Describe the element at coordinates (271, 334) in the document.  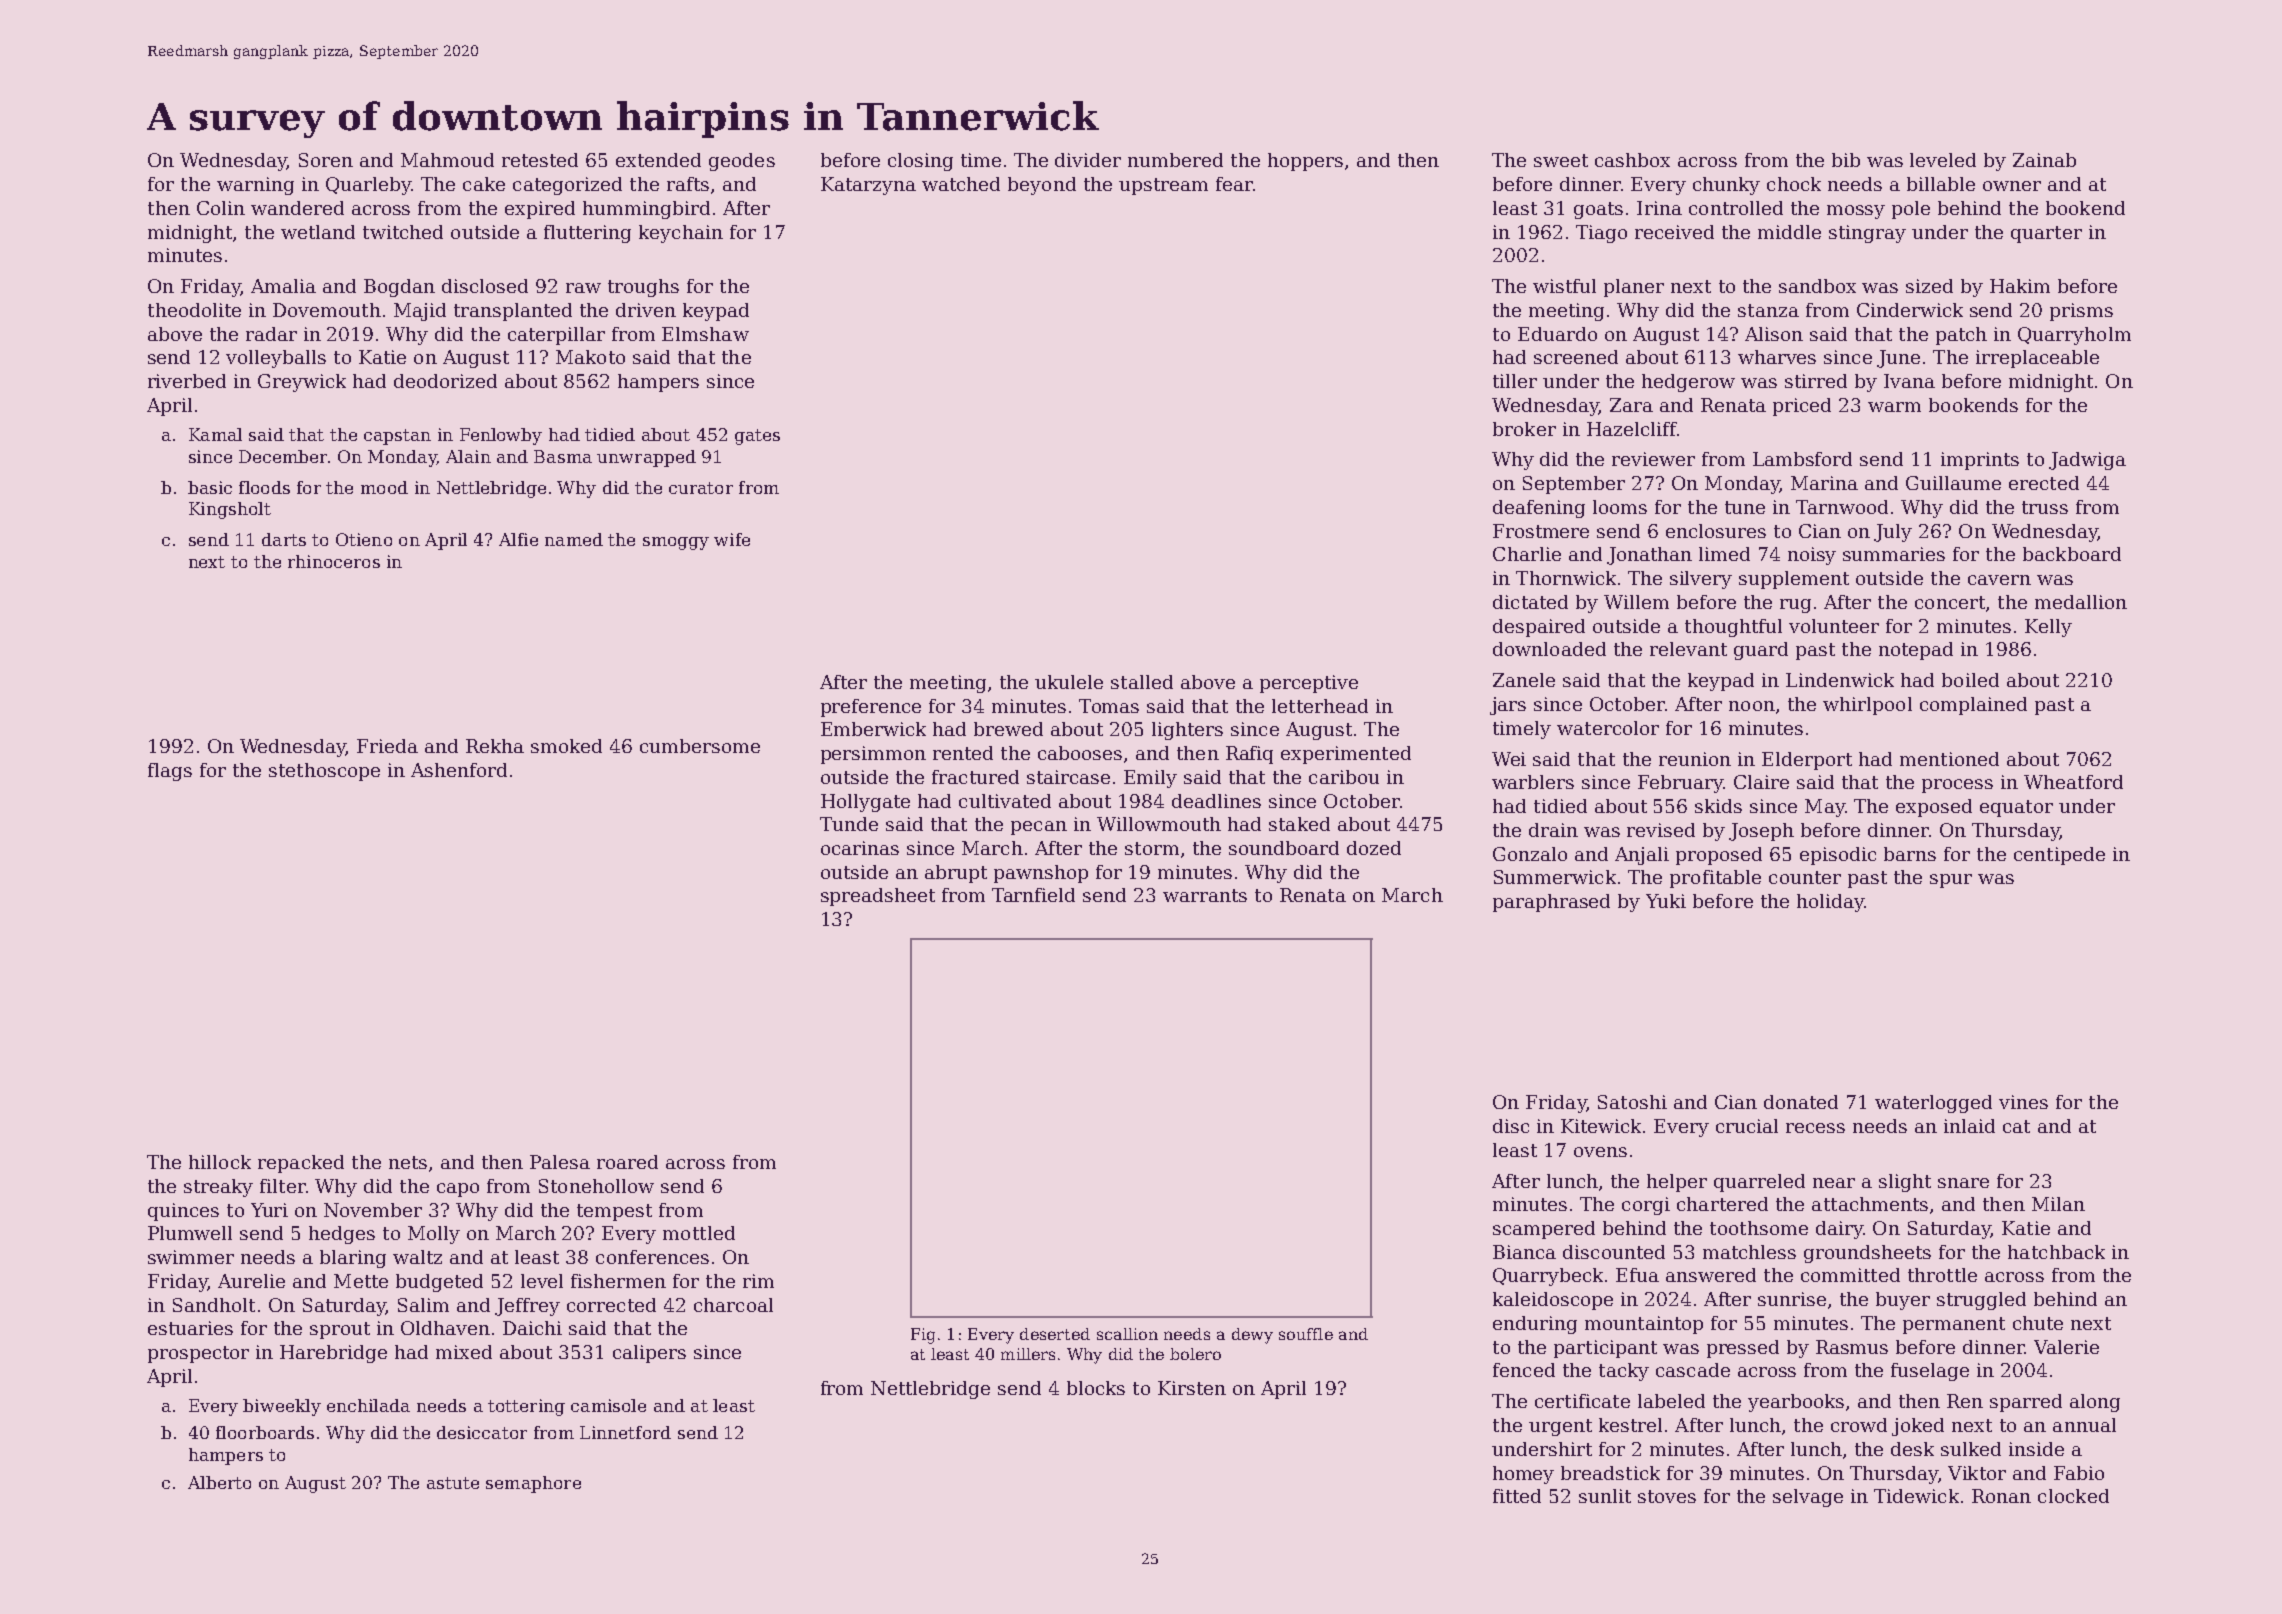
I see `radar` at that location.
